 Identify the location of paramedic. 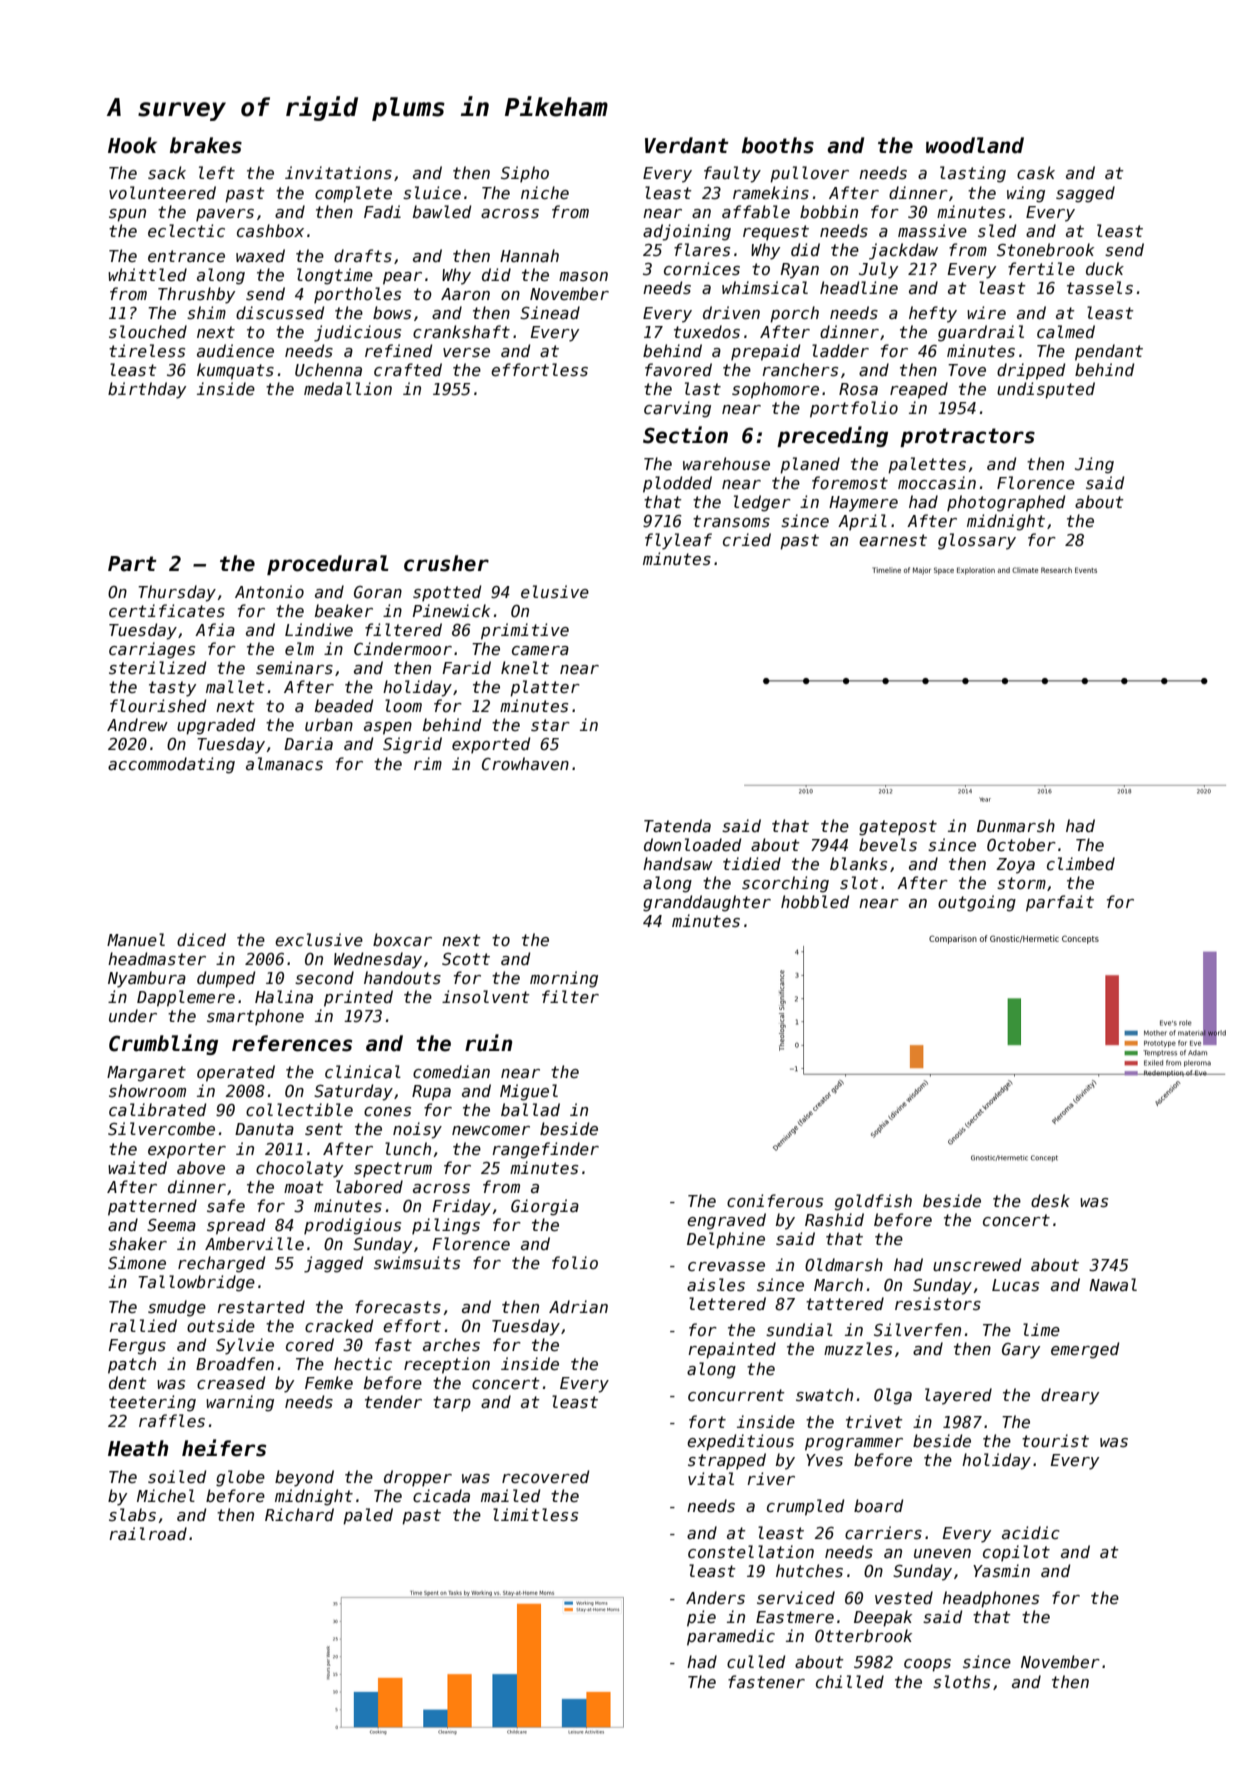
(731, 1637).
